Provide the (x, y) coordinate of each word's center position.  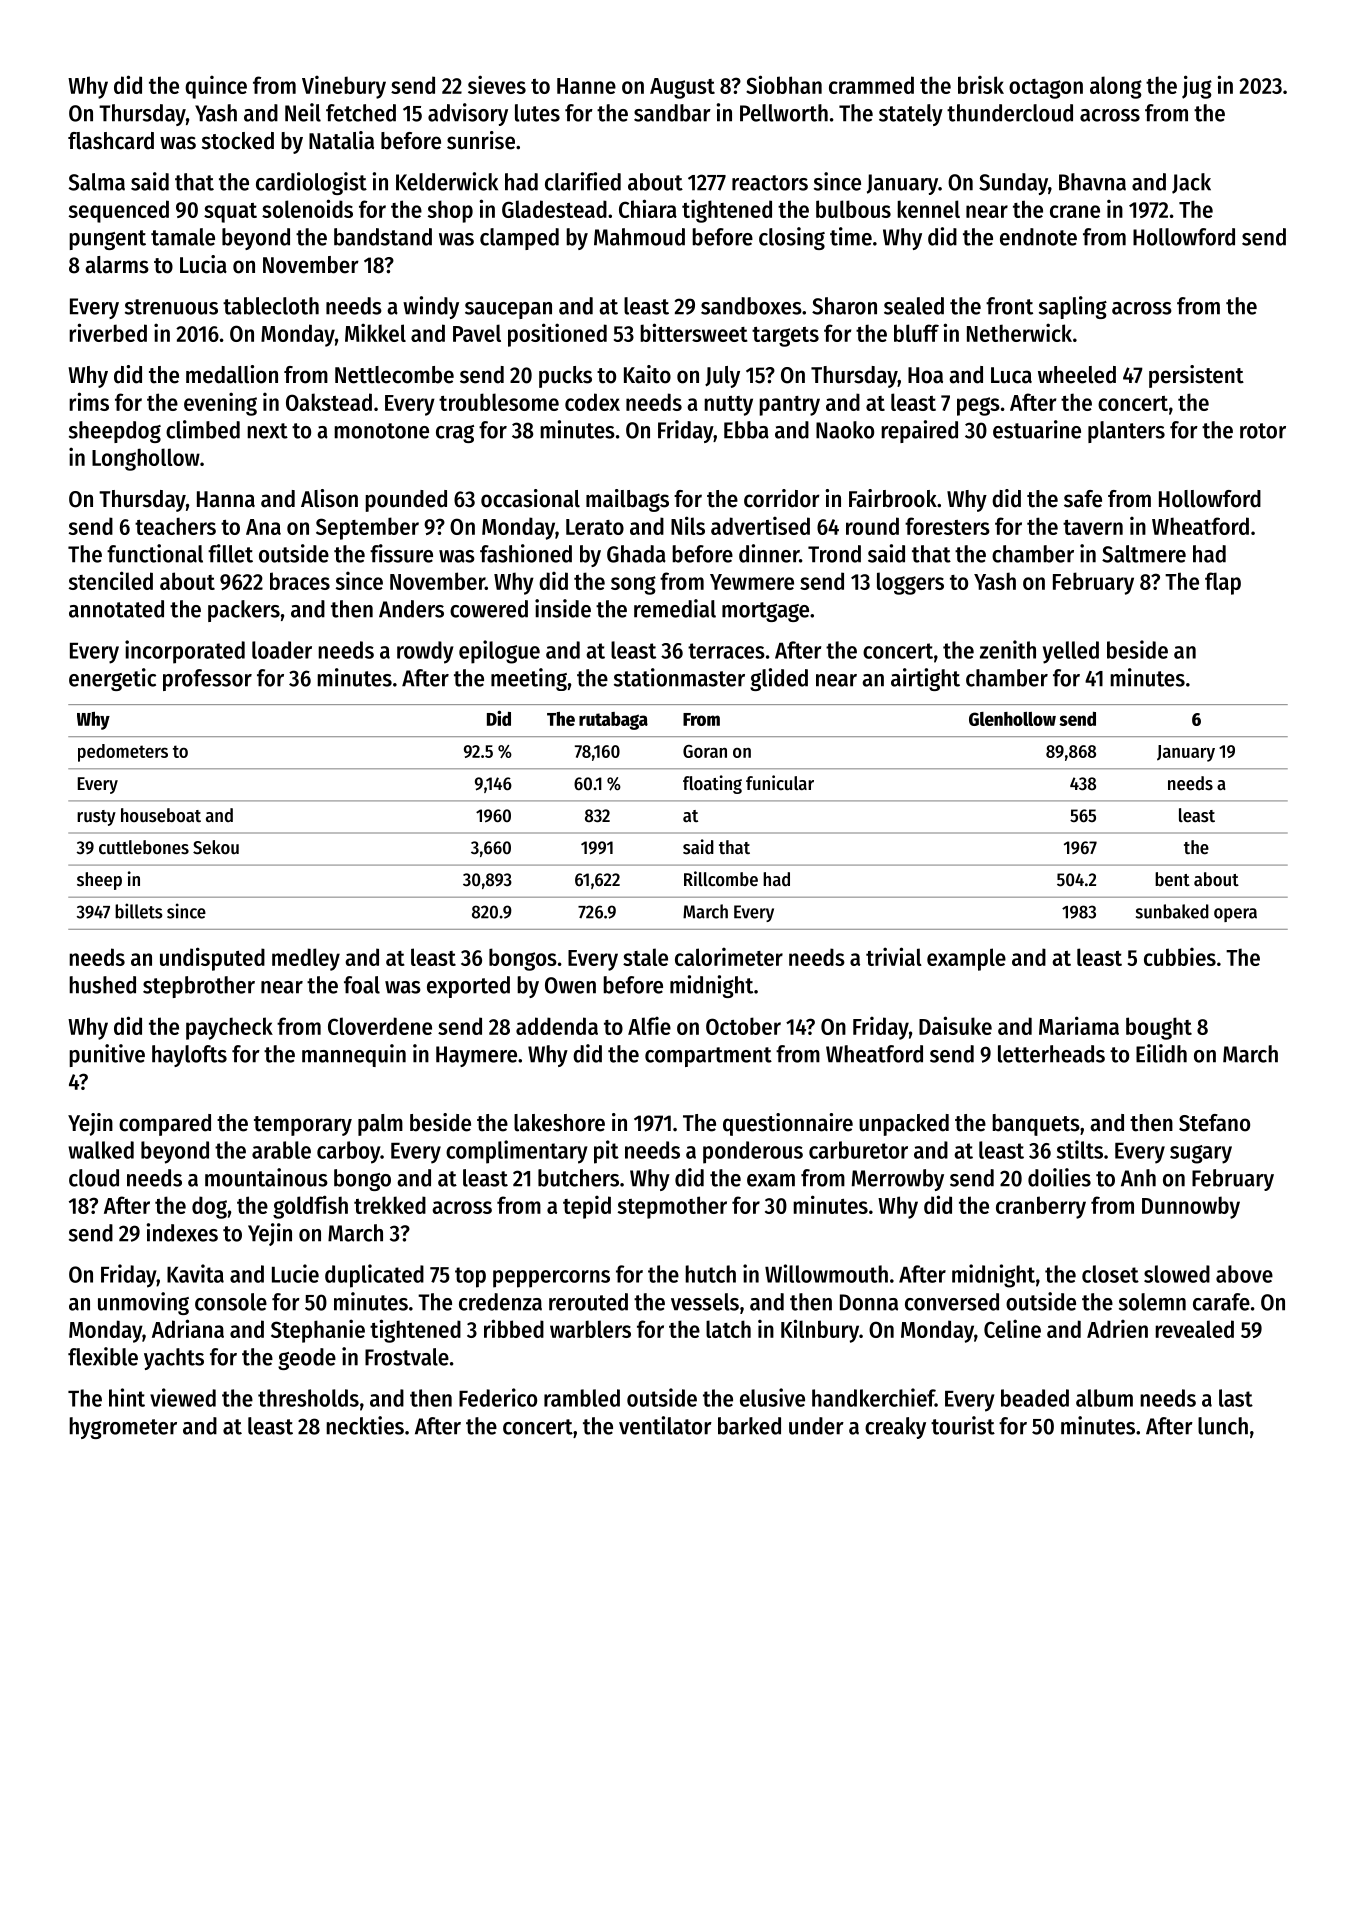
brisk (981, 84)
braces (300, 581)
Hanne (586, 86)
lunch (1223, 1426)
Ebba (746, 430)
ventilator (665, 1425)
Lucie (295, 1273)
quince (216, 87)
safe (1083, 499)
